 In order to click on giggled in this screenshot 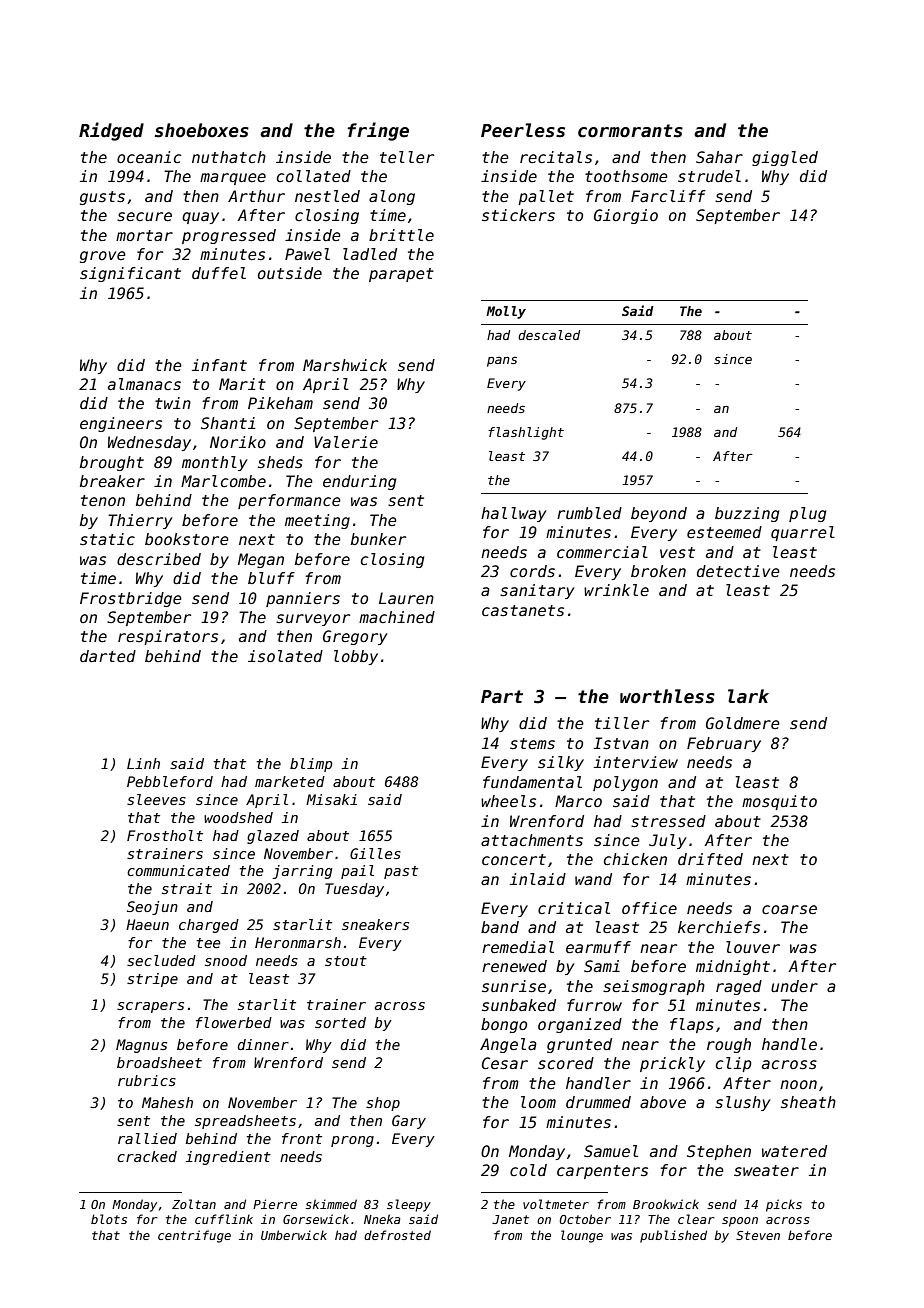, I will do `click(785, 158)`.
